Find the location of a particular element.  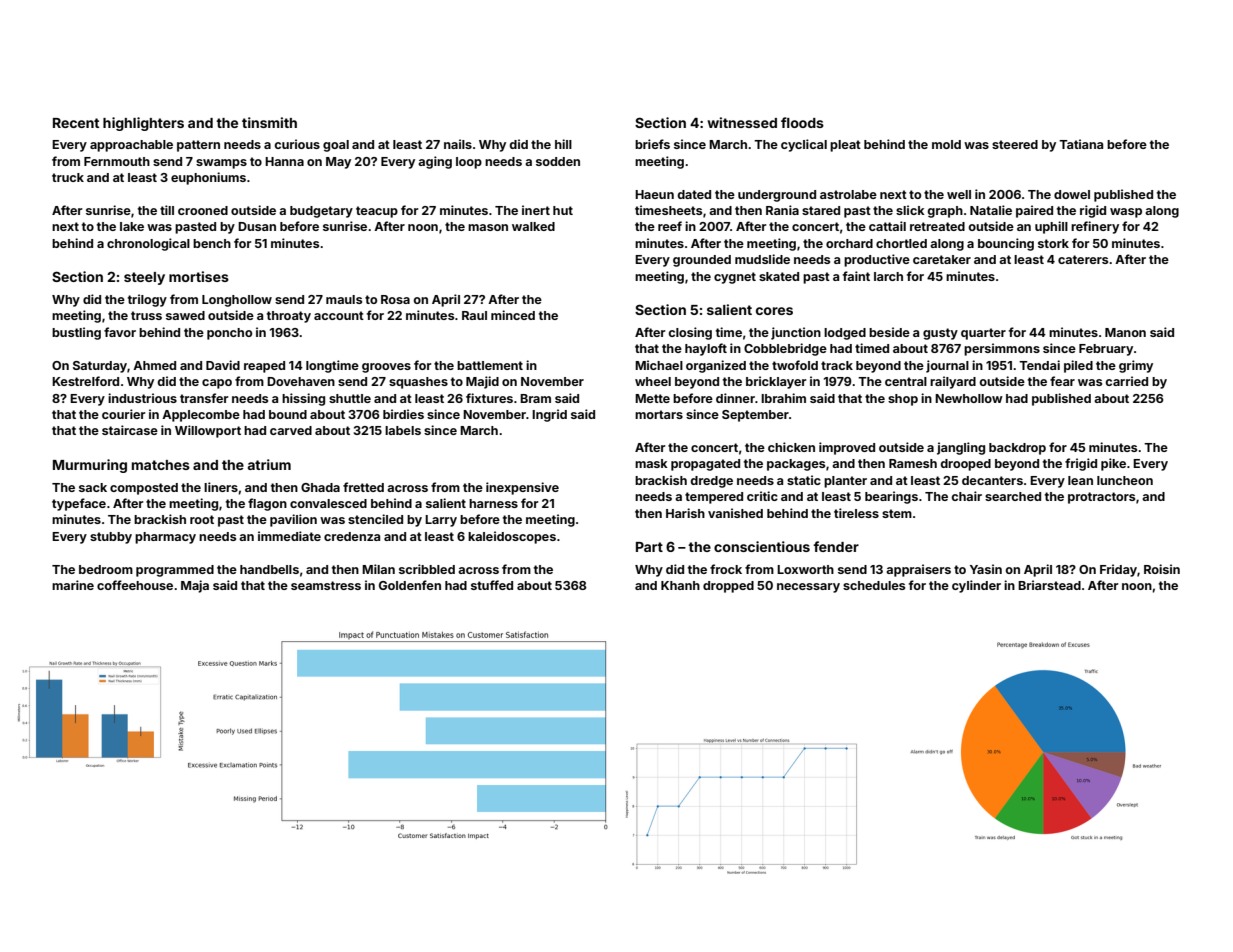

Dovehaven is located at coordinates (301, 381).
